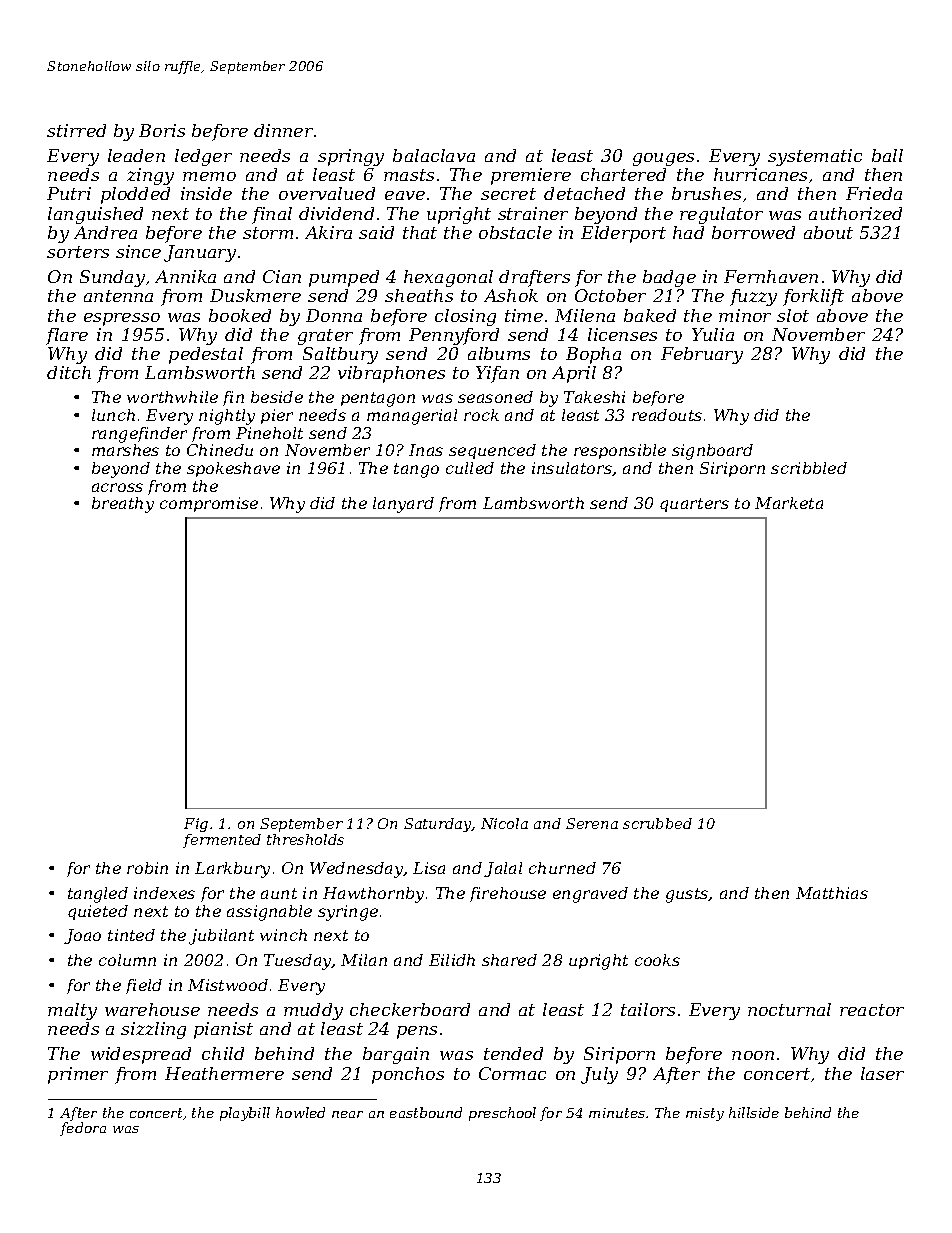 The height and width of the page is (1233, 952). I want to click on misty, so click(705, 1114).
